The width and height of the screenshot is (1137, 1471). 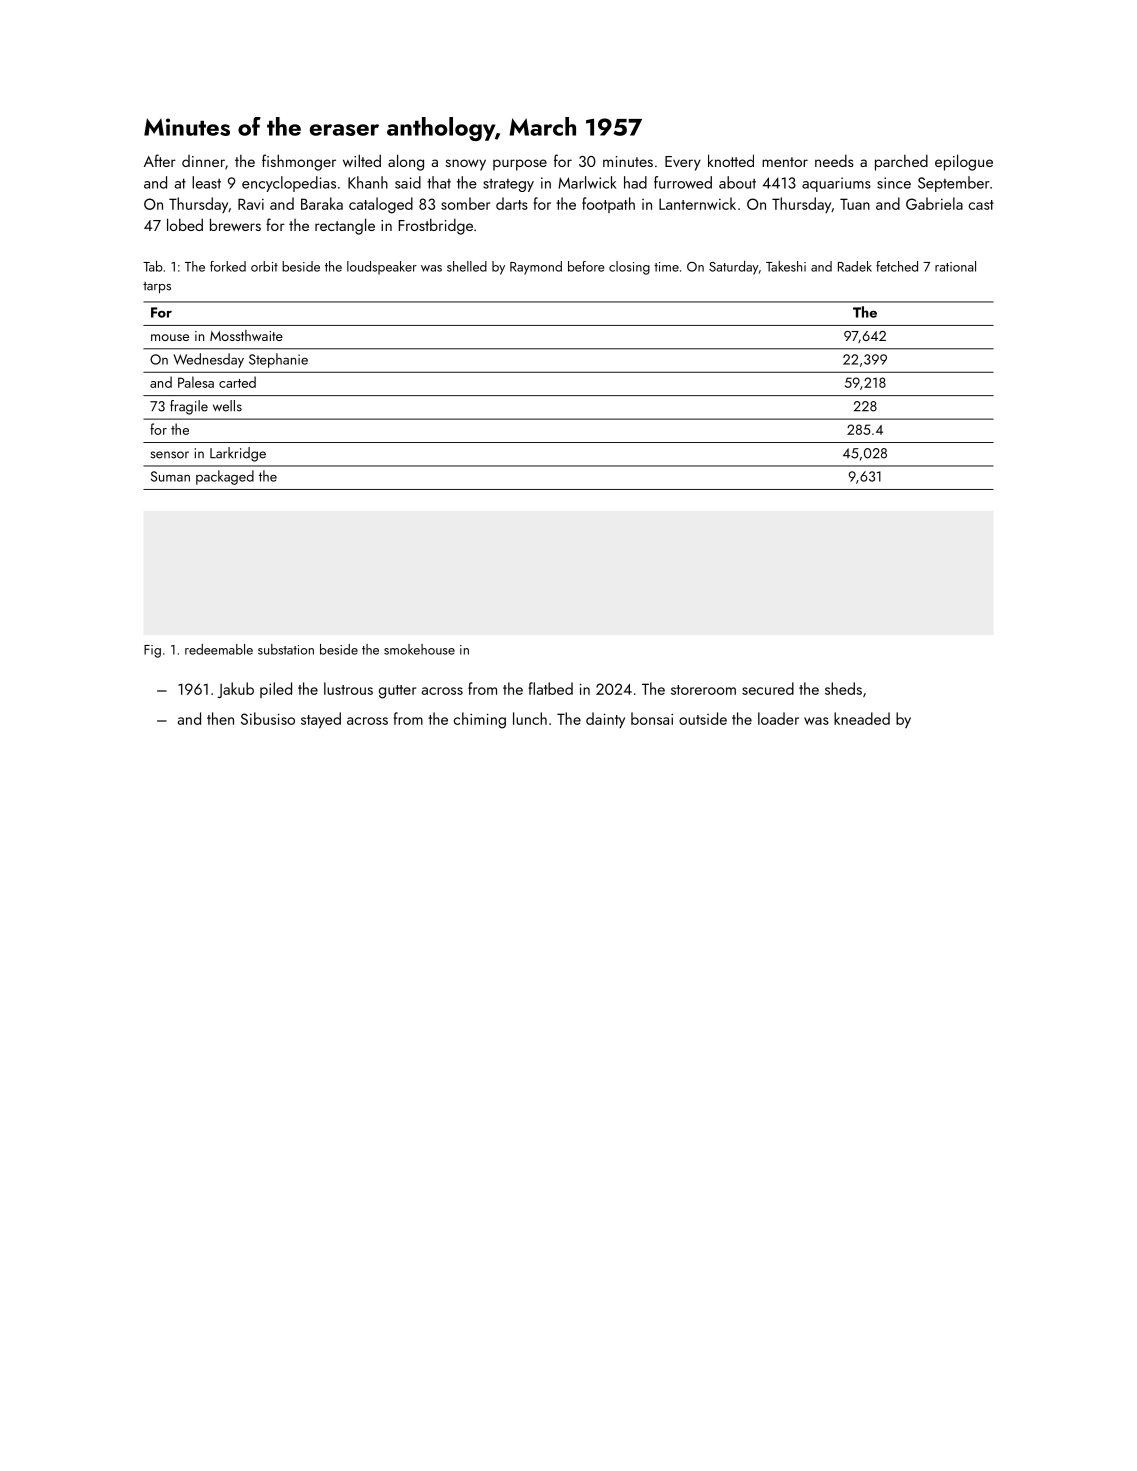 I want to click on rational, so click(x=955, y=266).
